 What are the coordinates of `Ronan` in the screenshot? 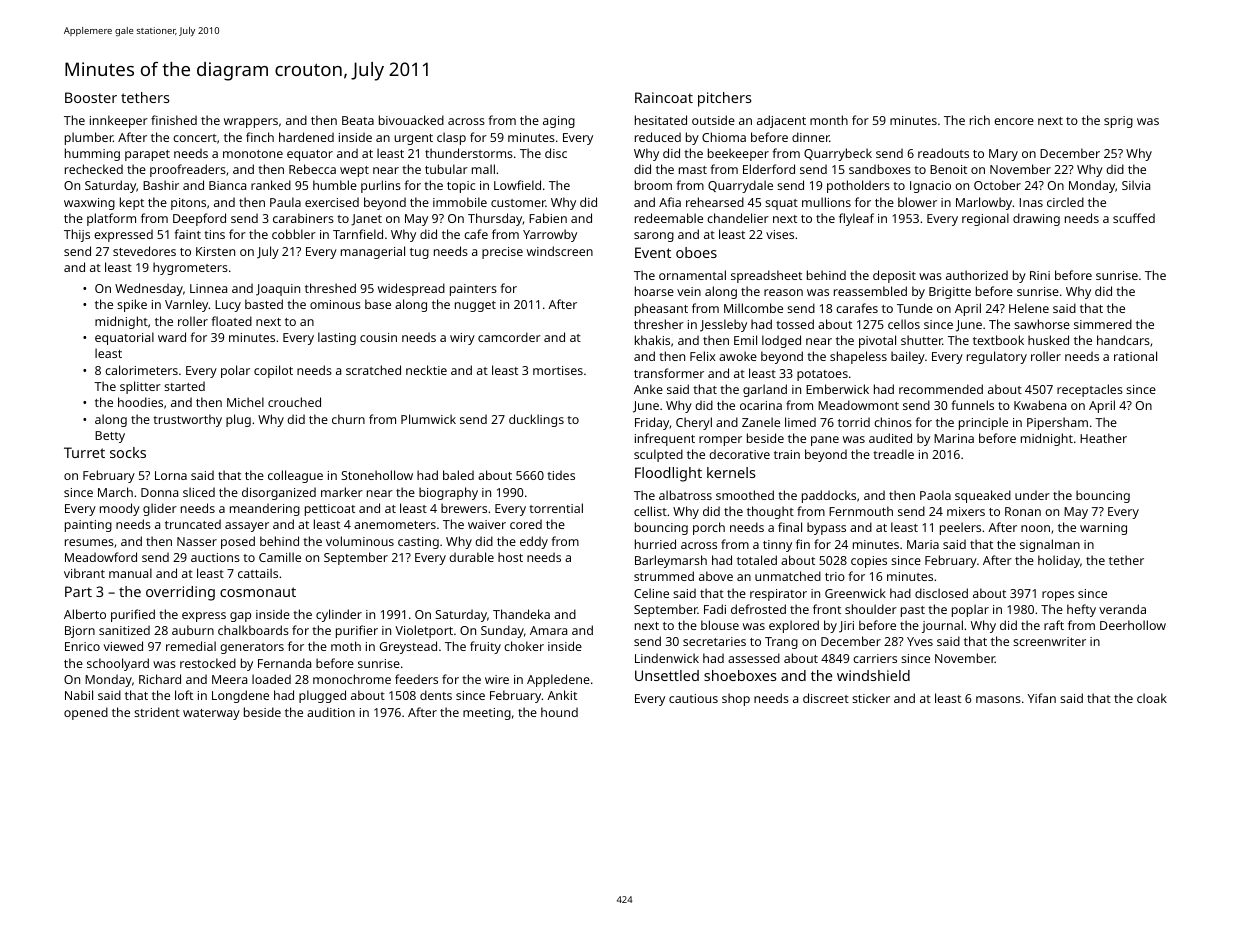 It's located at (1023, 511).
